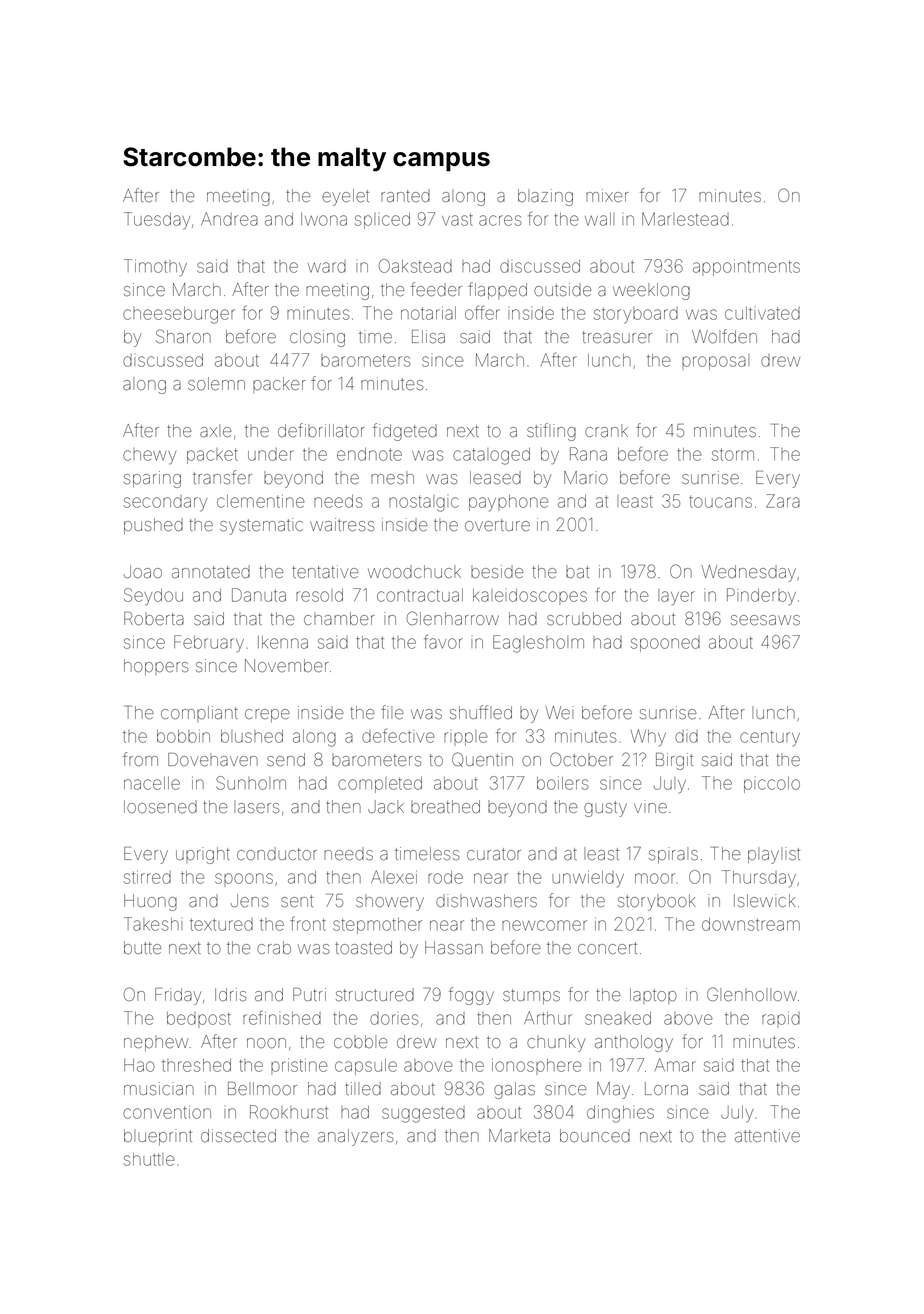  Describe the element at coordinates (666, 1088) in the document. I see `Lorna` at that location.
